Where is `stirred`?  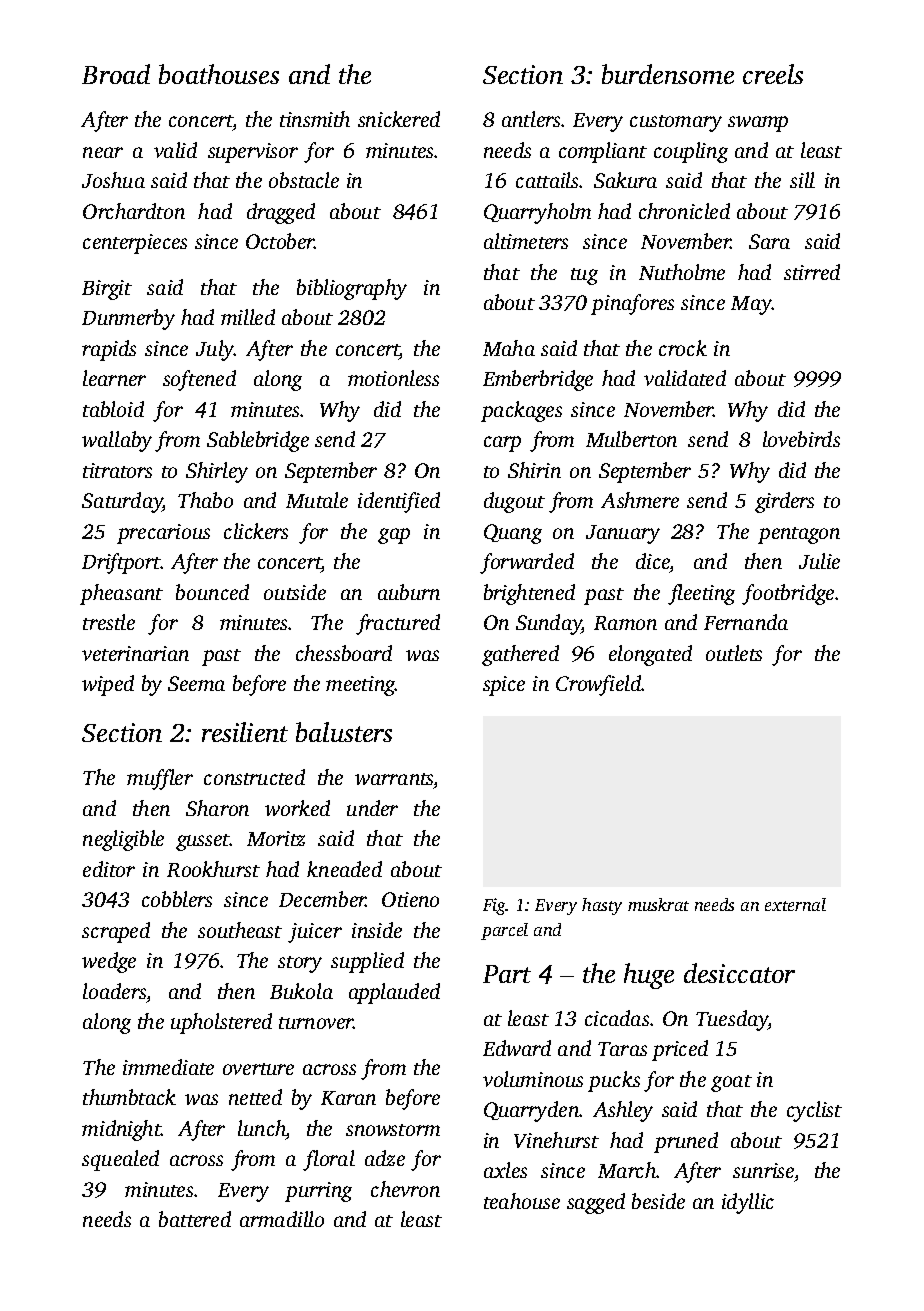
stirred is located at coordinates (812, 272).
